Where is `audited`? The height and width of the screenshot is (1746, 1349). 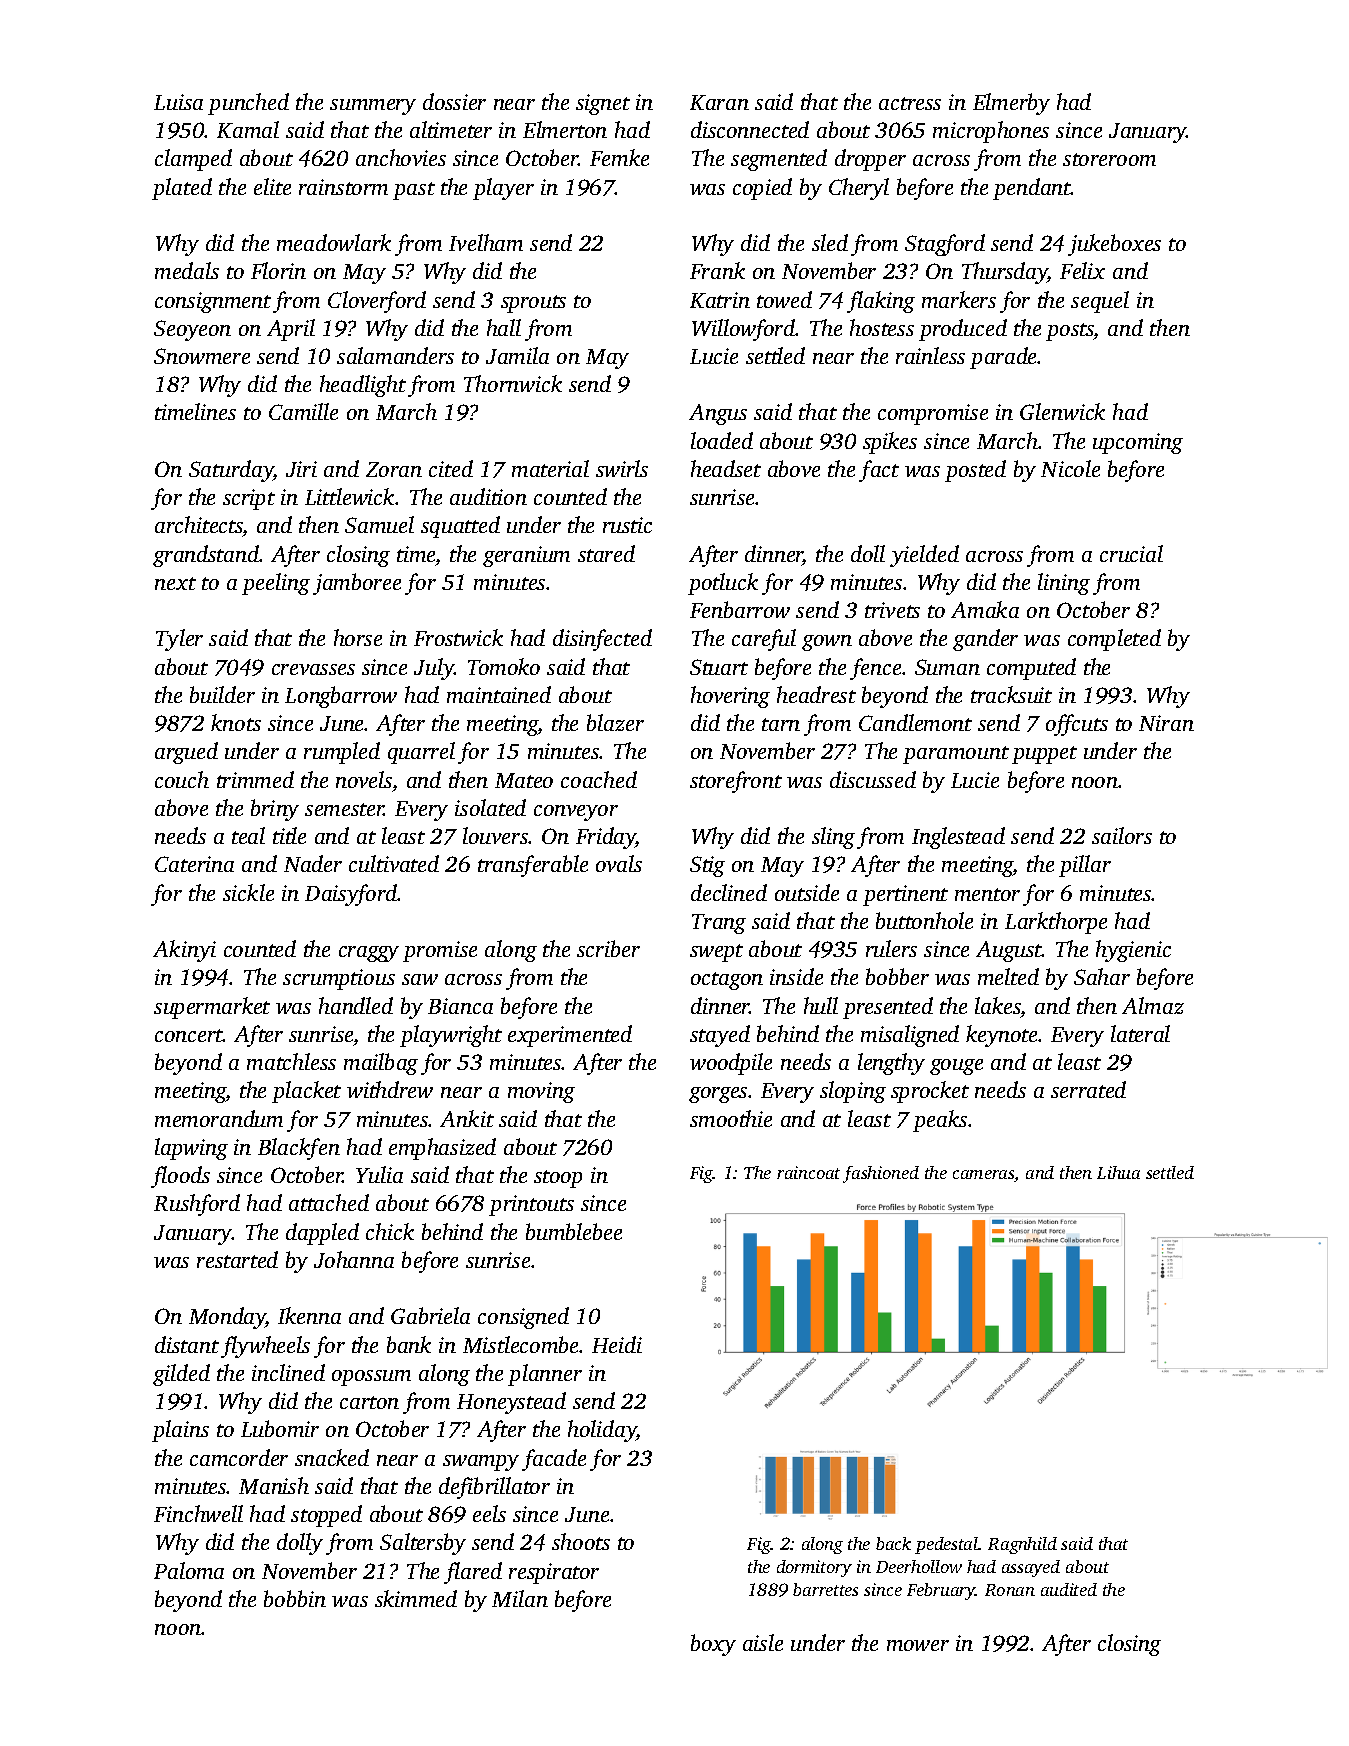
audited is located at coordinates (1069, 1589).
